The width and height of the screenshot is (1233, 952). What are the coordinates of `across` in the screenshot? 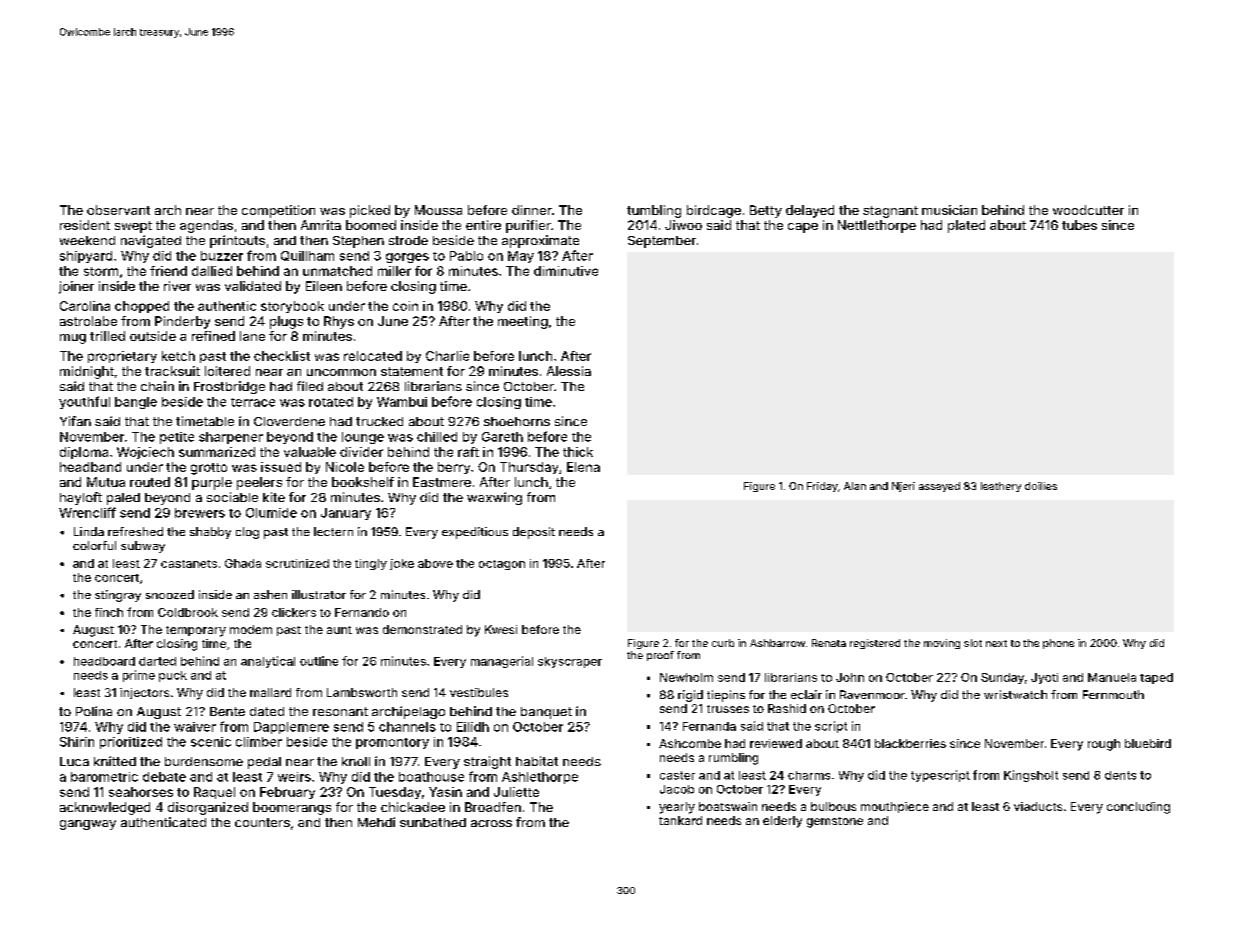 It's located at (491, 823).
